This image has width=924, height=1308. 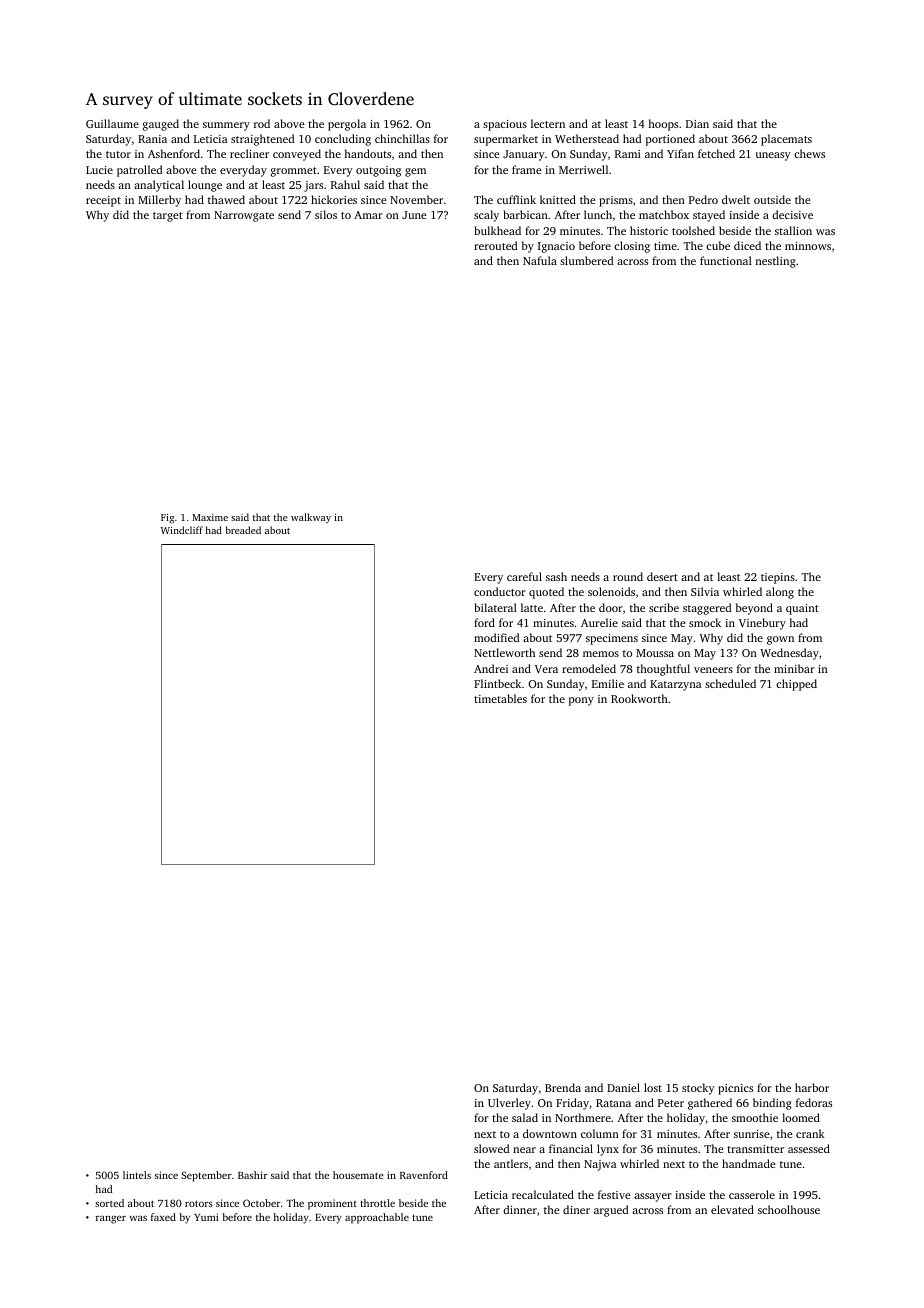 What do you see at coordinates (754, 609) in the image?
I see `beyond` at bounding box center [754, 609].
